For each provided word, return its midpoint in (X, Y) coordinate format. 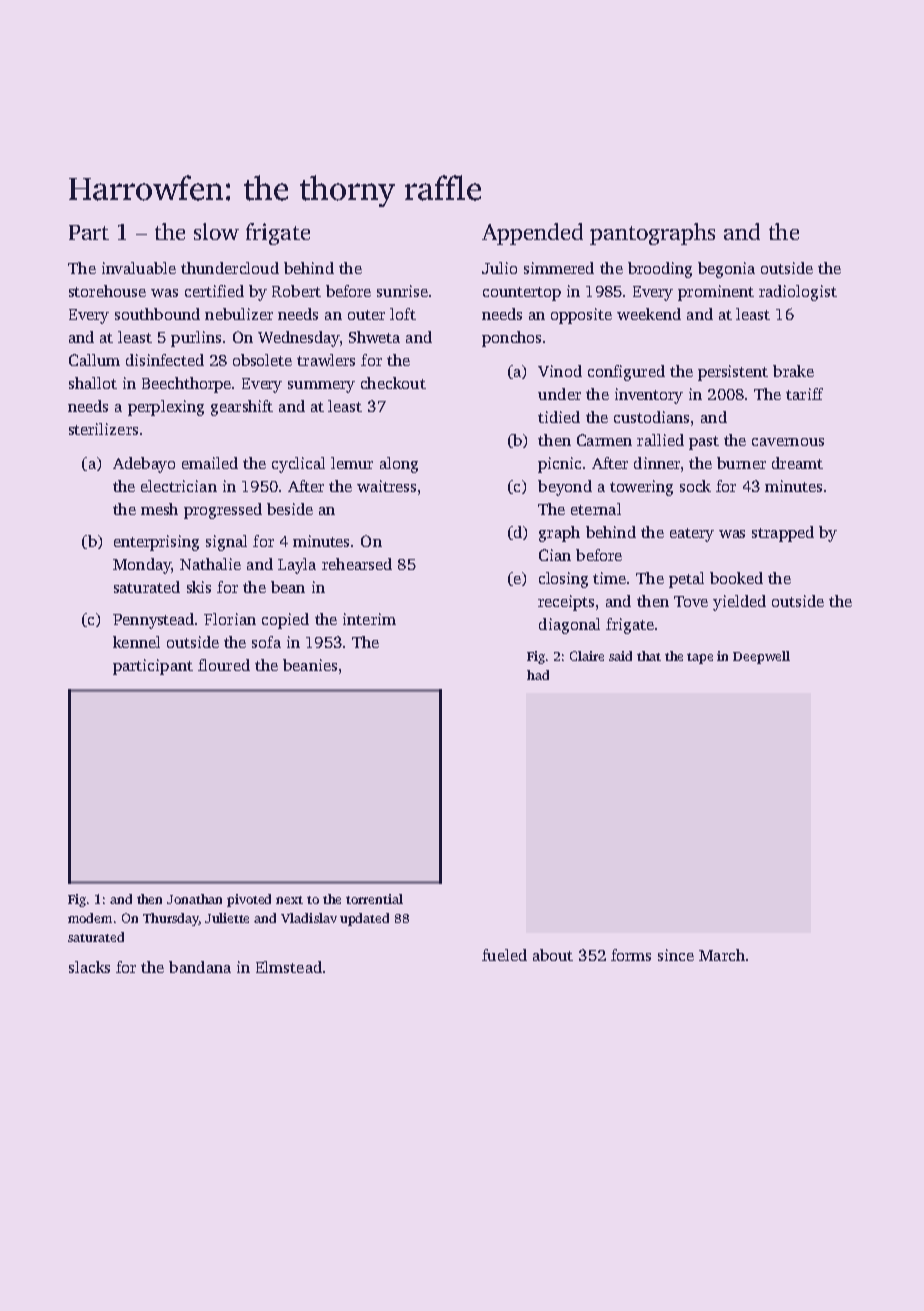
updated (364, 919)
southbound (157, 314)
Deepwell (761, 657)
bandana (200, 967)
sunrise (402, 291)
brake (793, 371)
